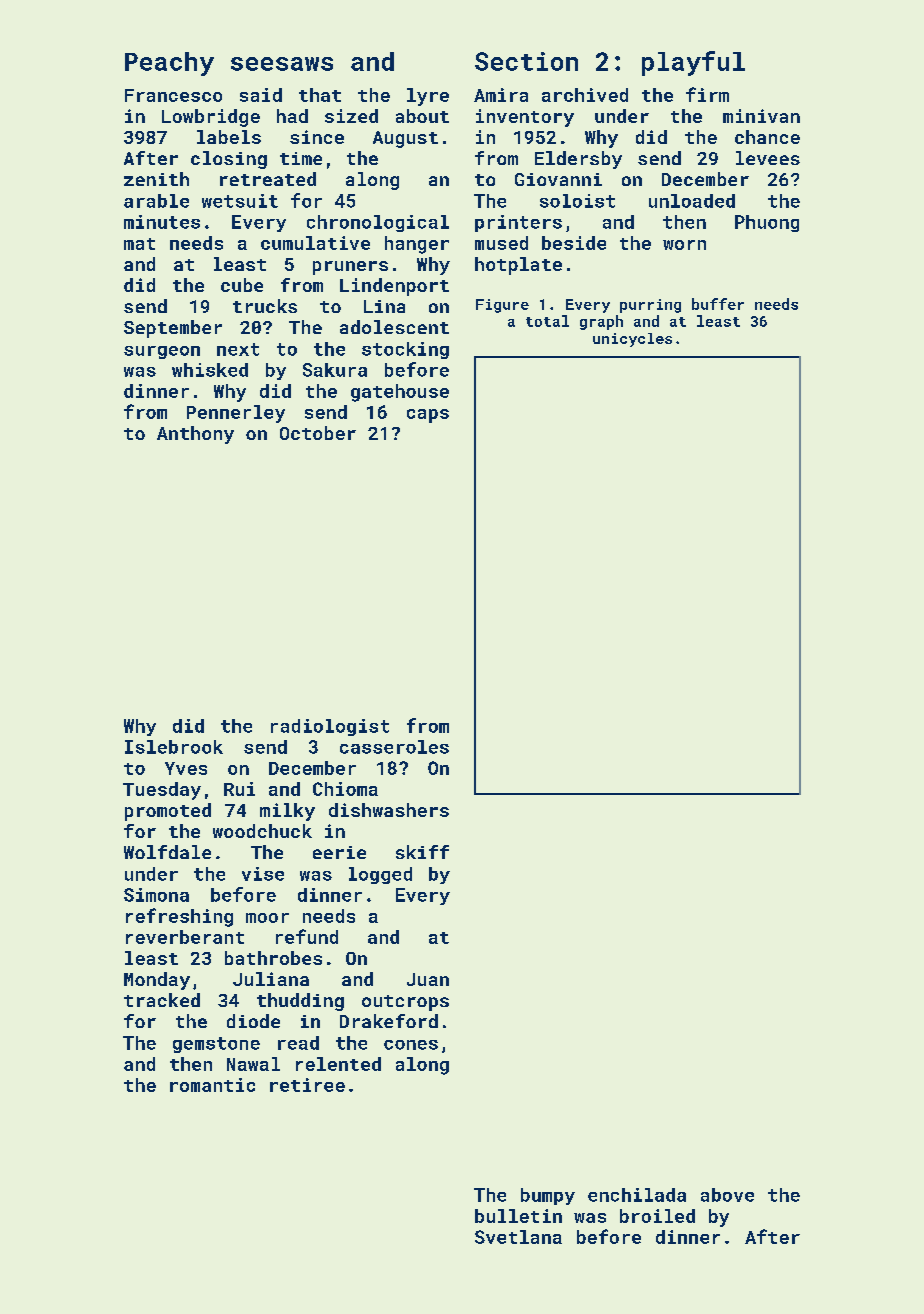 Image resolution: width=924 pixels, height=1314 pixels. I want to click on Sakura, so click(335, 370).
